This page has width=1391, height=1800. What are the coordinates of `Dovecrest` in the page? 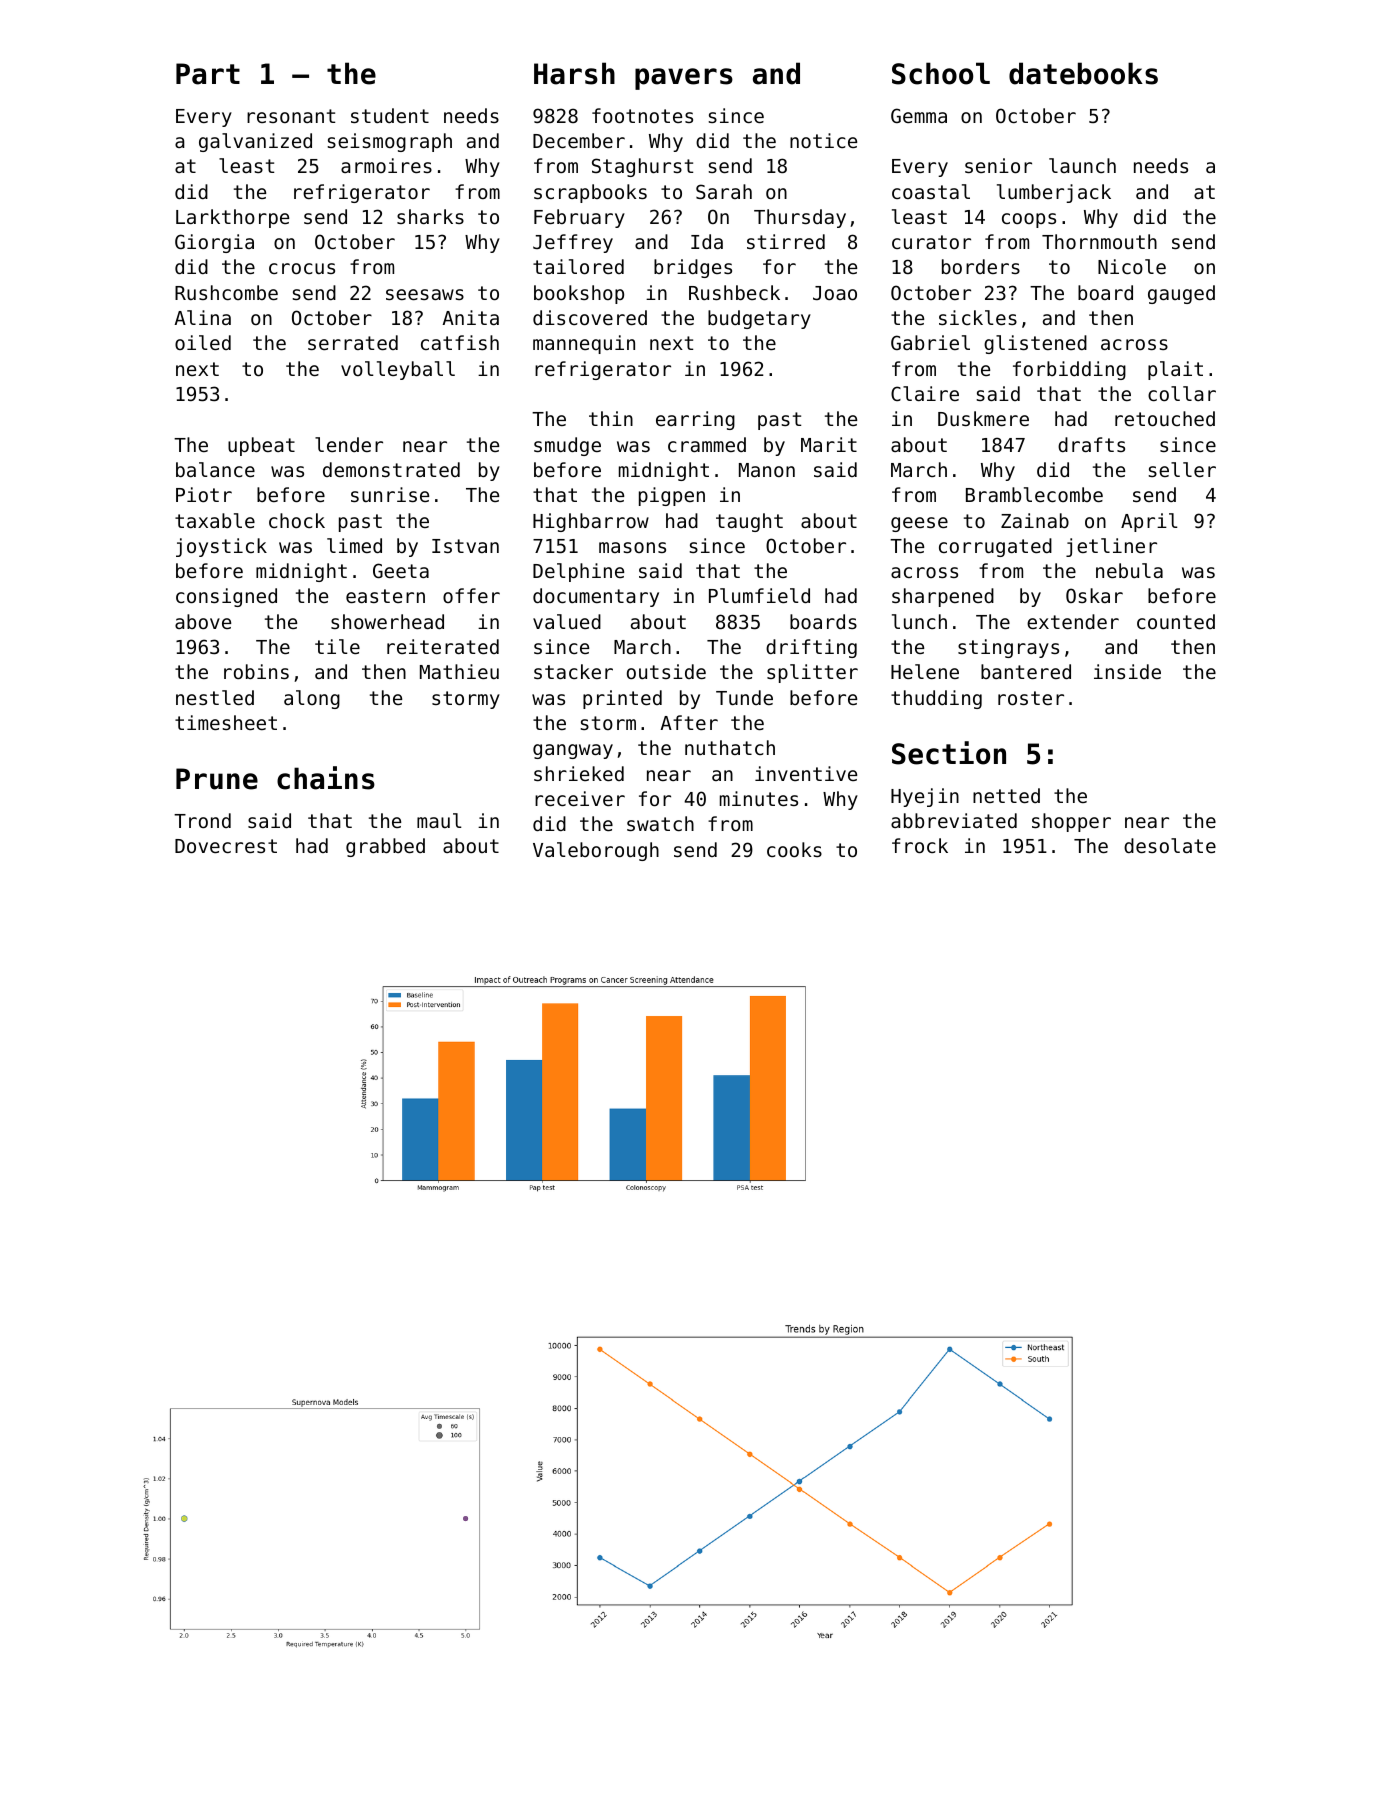 It's located at (226, 846).
